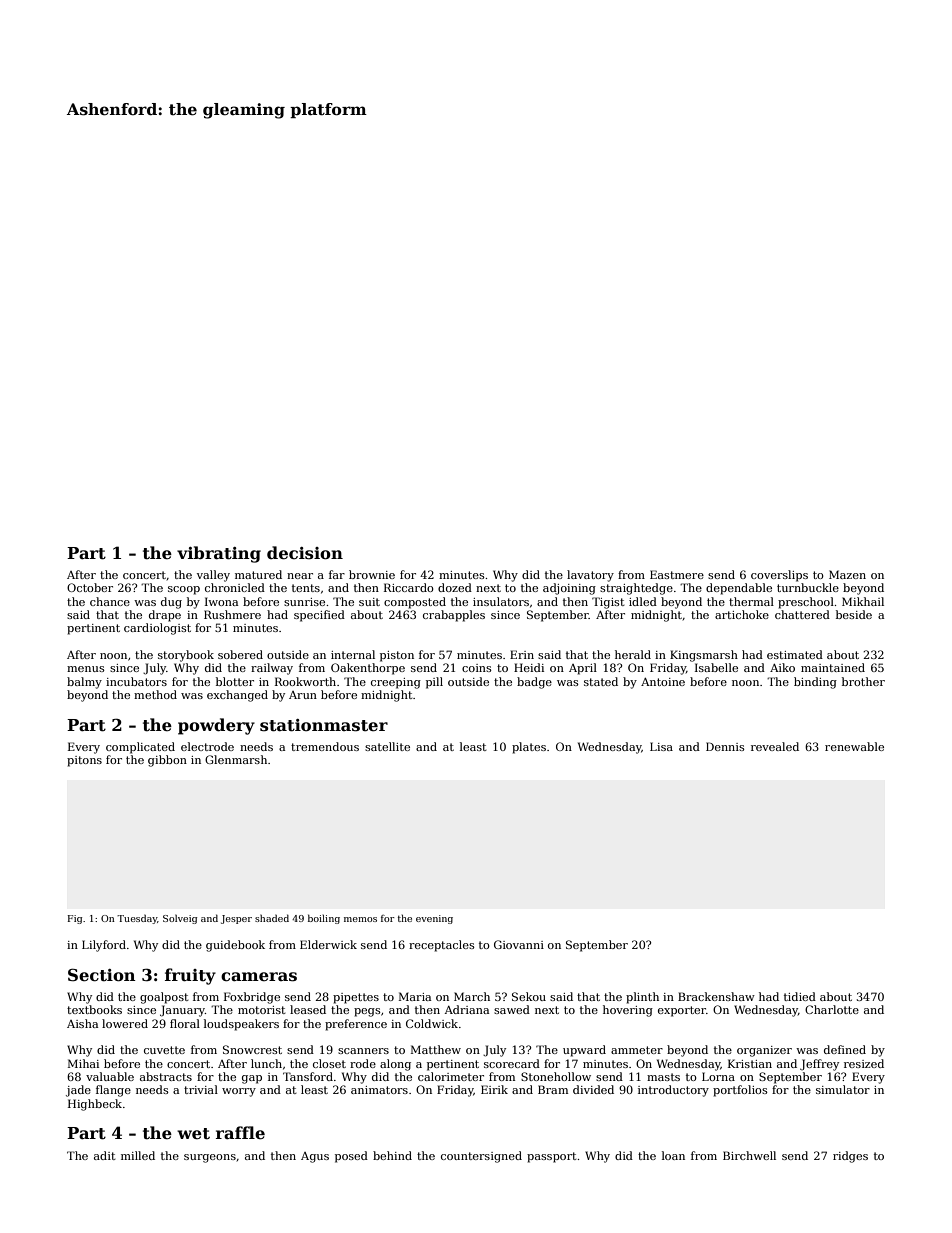 This page has width=952, height=1233. I want to click on lavatory, so click(590, 576).
